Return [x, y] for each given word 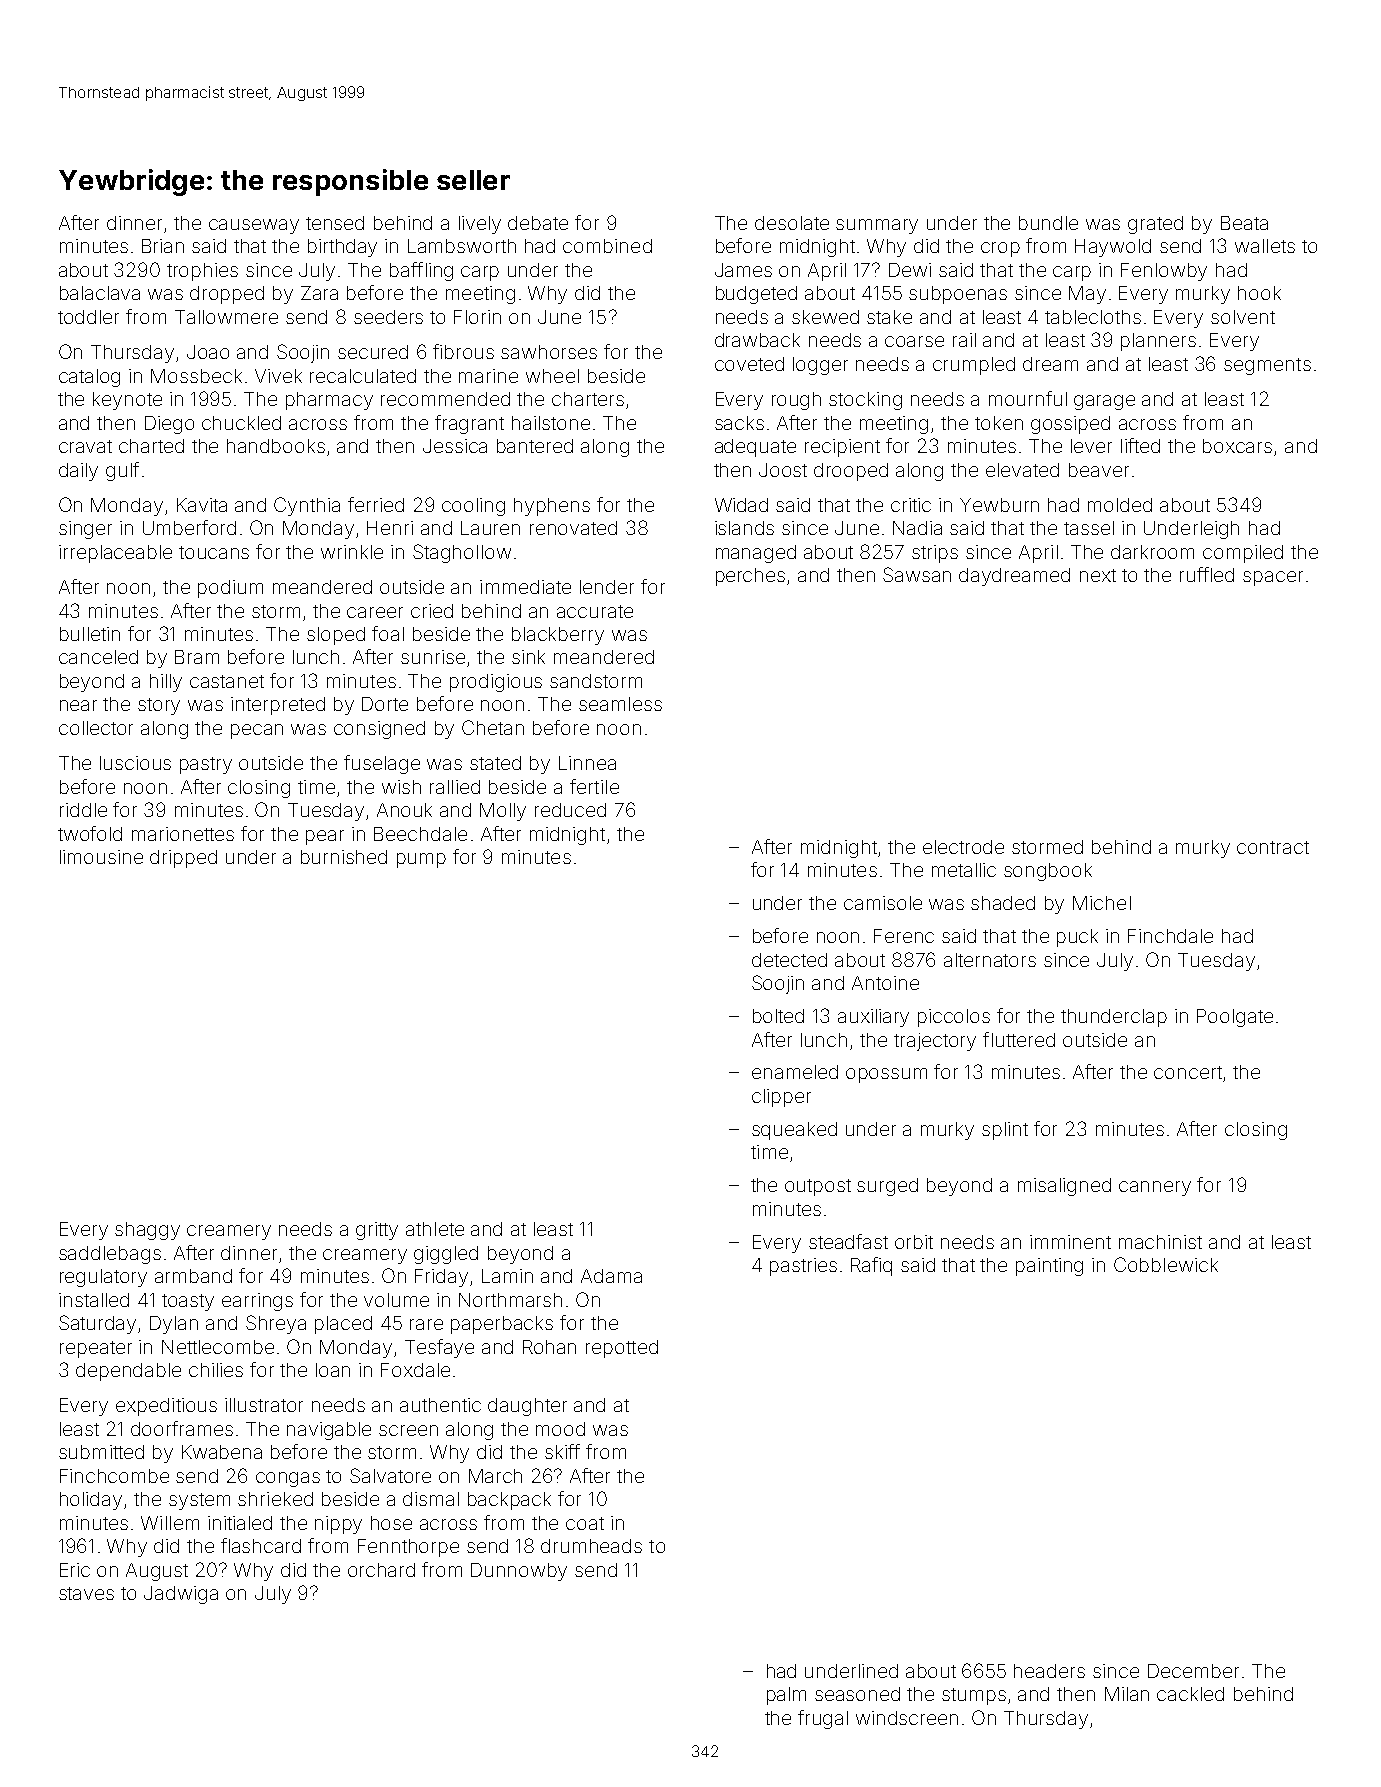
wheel [552, 376]
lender [607, 587]
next [1098, 575]
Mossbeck [196, 376]
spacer [1273, 578]
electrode [963, 847]
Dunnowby [519, 1572]
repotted [622, 1349]
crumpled [974, 366]
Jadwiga [181, 1595]
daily [78, 472]
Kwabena [222, 1452]
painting [1049, 1267]
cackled [1190, 1694]
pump [421, 860]
